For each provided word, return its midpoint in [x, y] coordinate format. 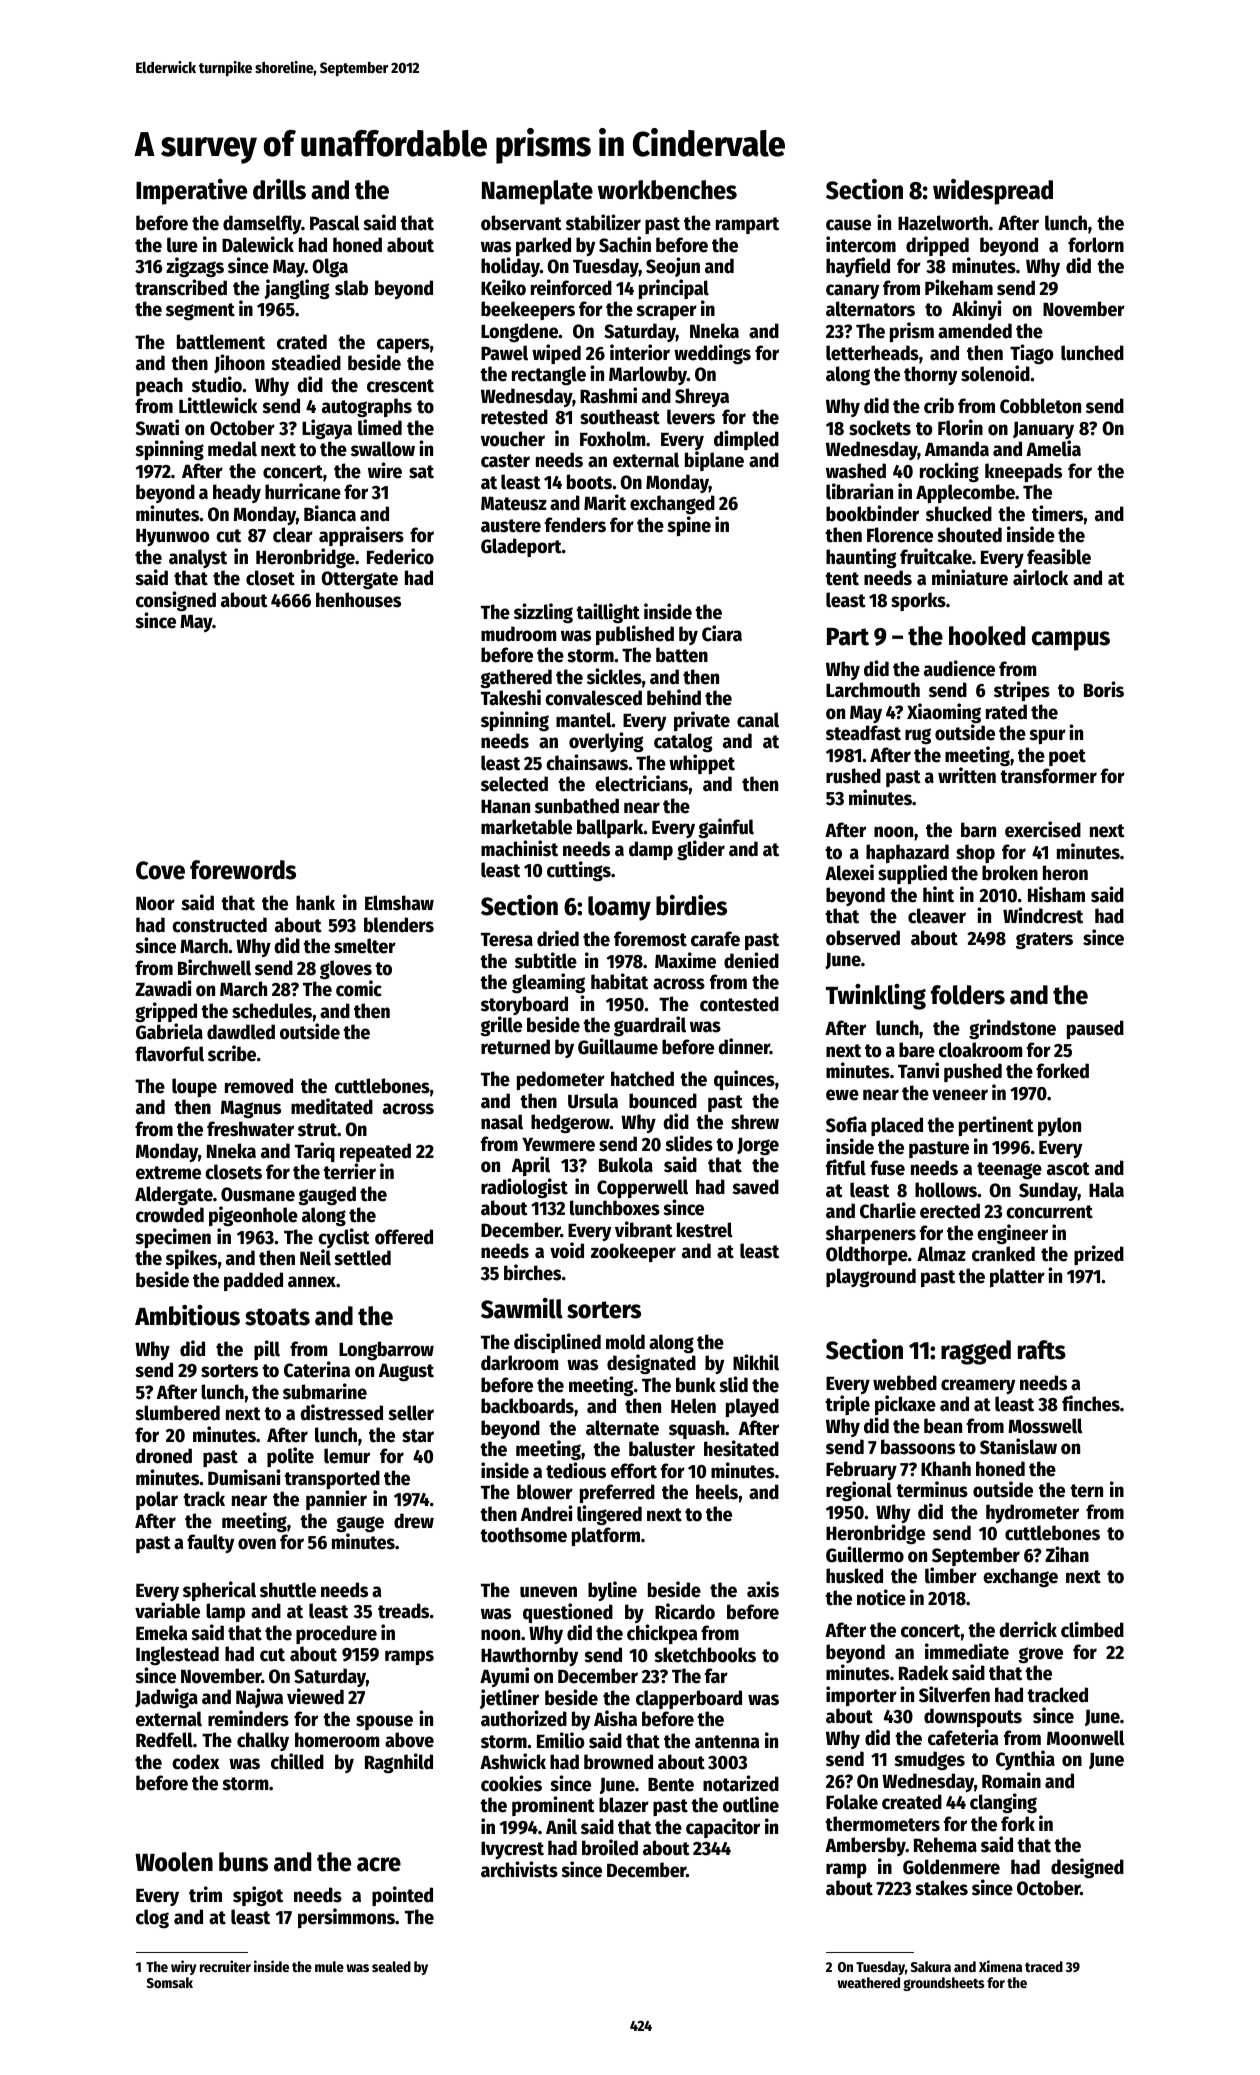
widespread [993, 192]
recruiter [225, 1966]
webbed [905, 1383]
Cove [160, 870]
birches [532, 1272]
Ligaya [327, 429]
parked [543, 246]
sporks [918, 601]
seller [411, 1413]
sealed [391, 1966]
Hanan [505, 807]
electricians [641, 783]
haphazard [907, 853]
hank [315, 903]
